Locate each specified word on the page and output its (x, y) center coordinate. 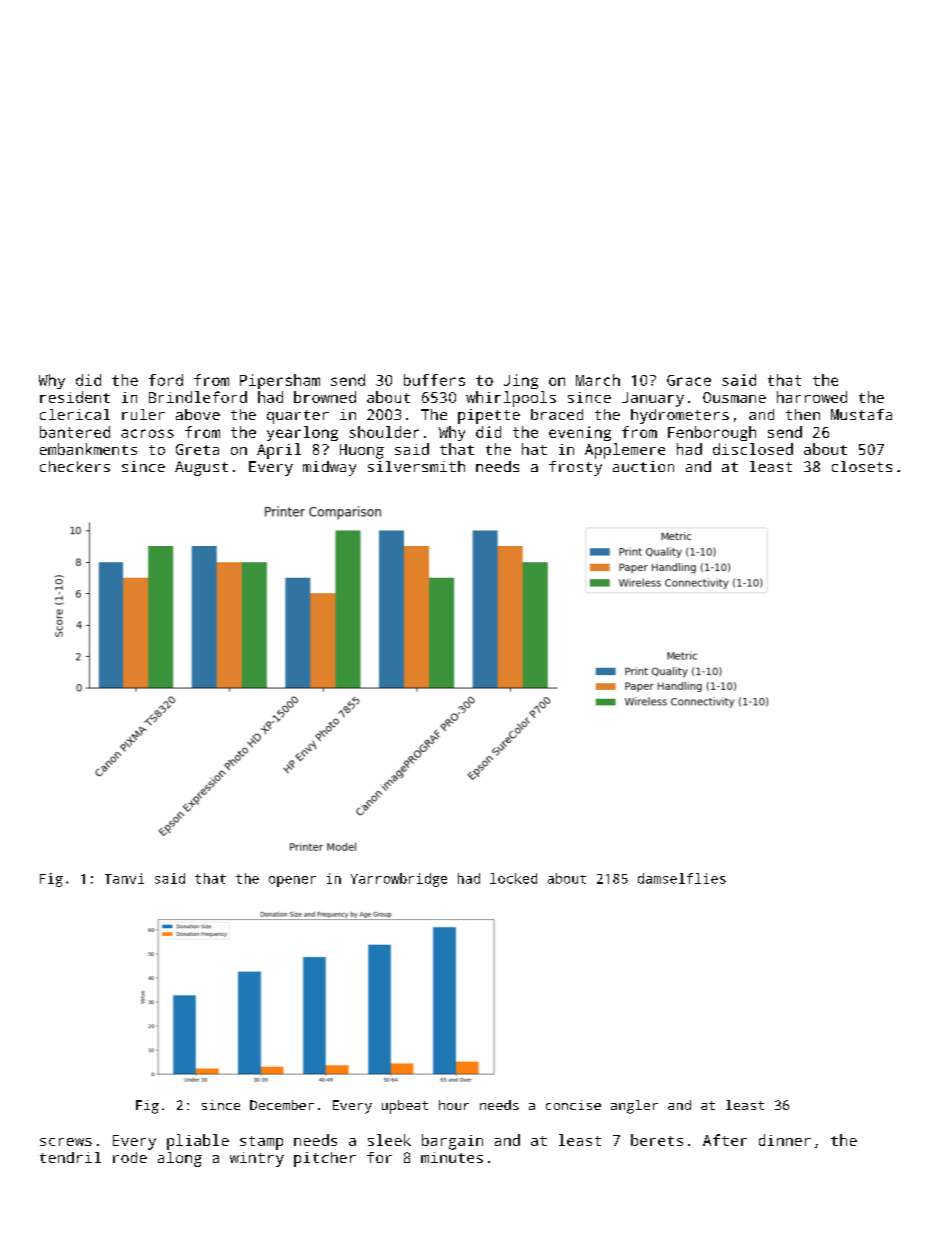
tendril (70, 1157)
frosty (575, 468)
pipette (489, 416)
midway (329, 468)
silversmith (416, 466)
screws (66, 1142)
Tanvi (124, 878)
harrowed (812, 397)
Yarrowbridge (399, 880)
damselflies (682, 878)
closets (862, 466)
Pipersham (280, 381)
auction (643, 466)
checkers (75, 466)
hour (454, 1105)
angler (634, 1107)
